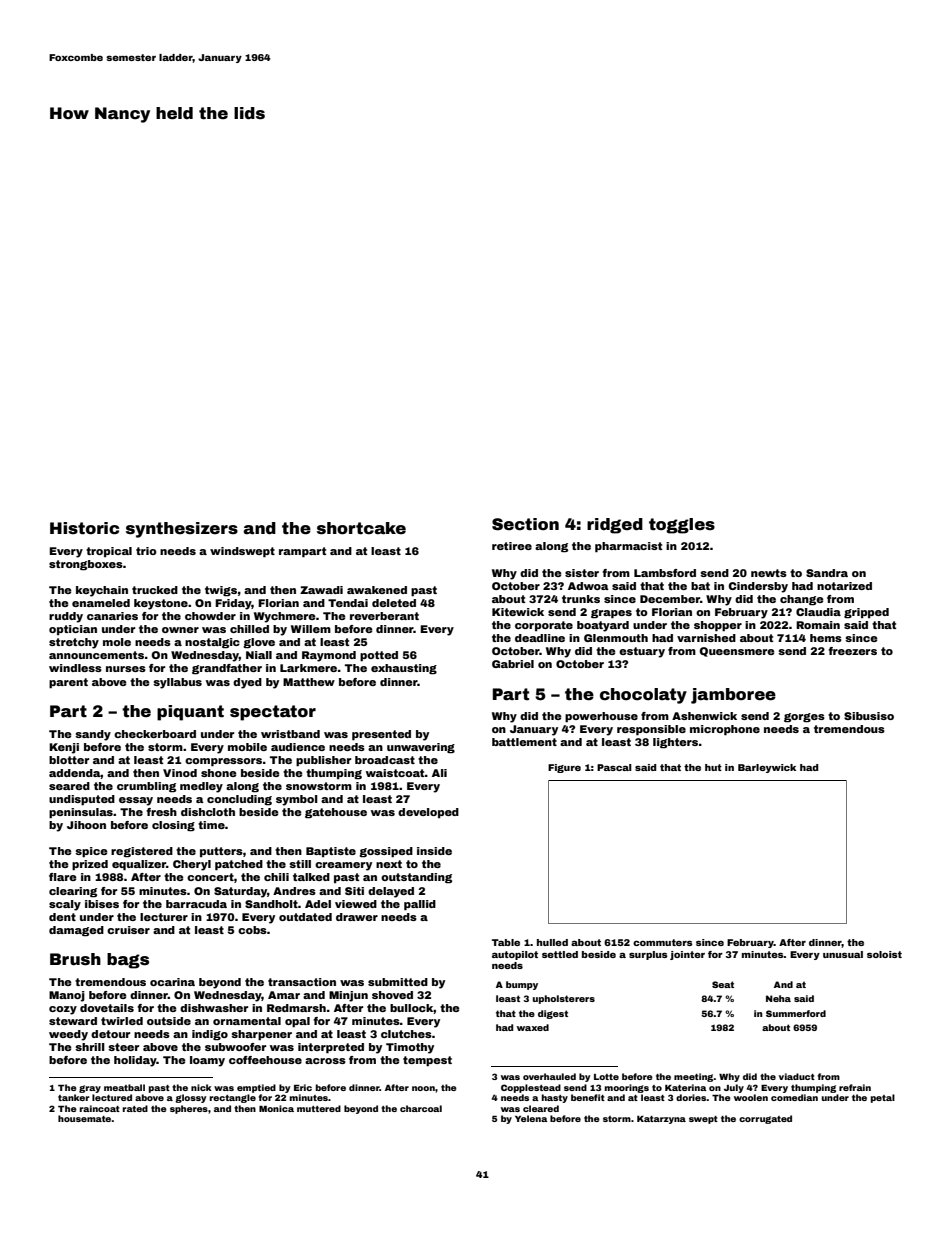  What do you see at coordinates (796, 1013) in the document?
I see `Summerford` at bounding box center [796, 1013].
